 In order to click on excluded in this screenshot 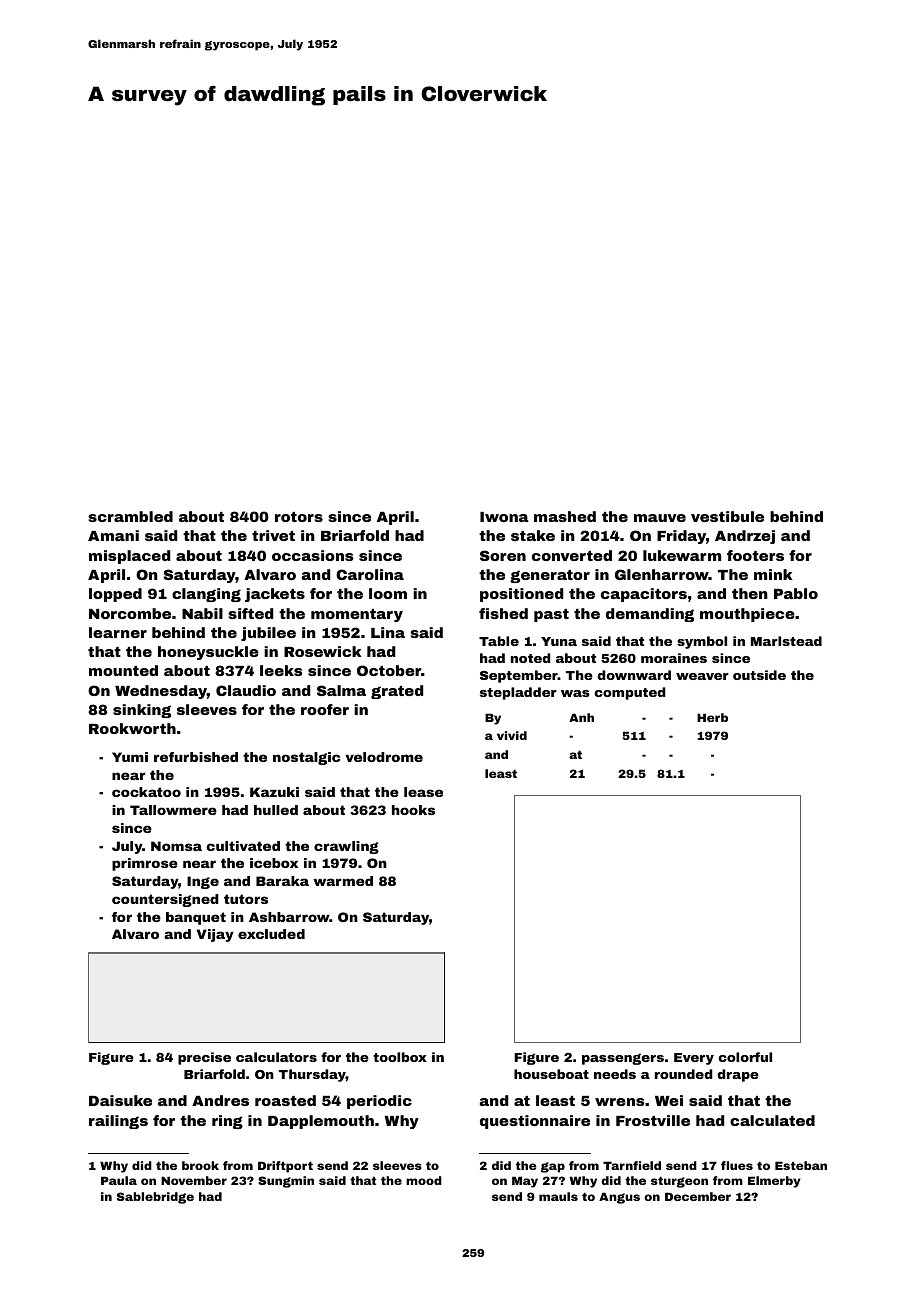, I will do `click(271, 934)`.
